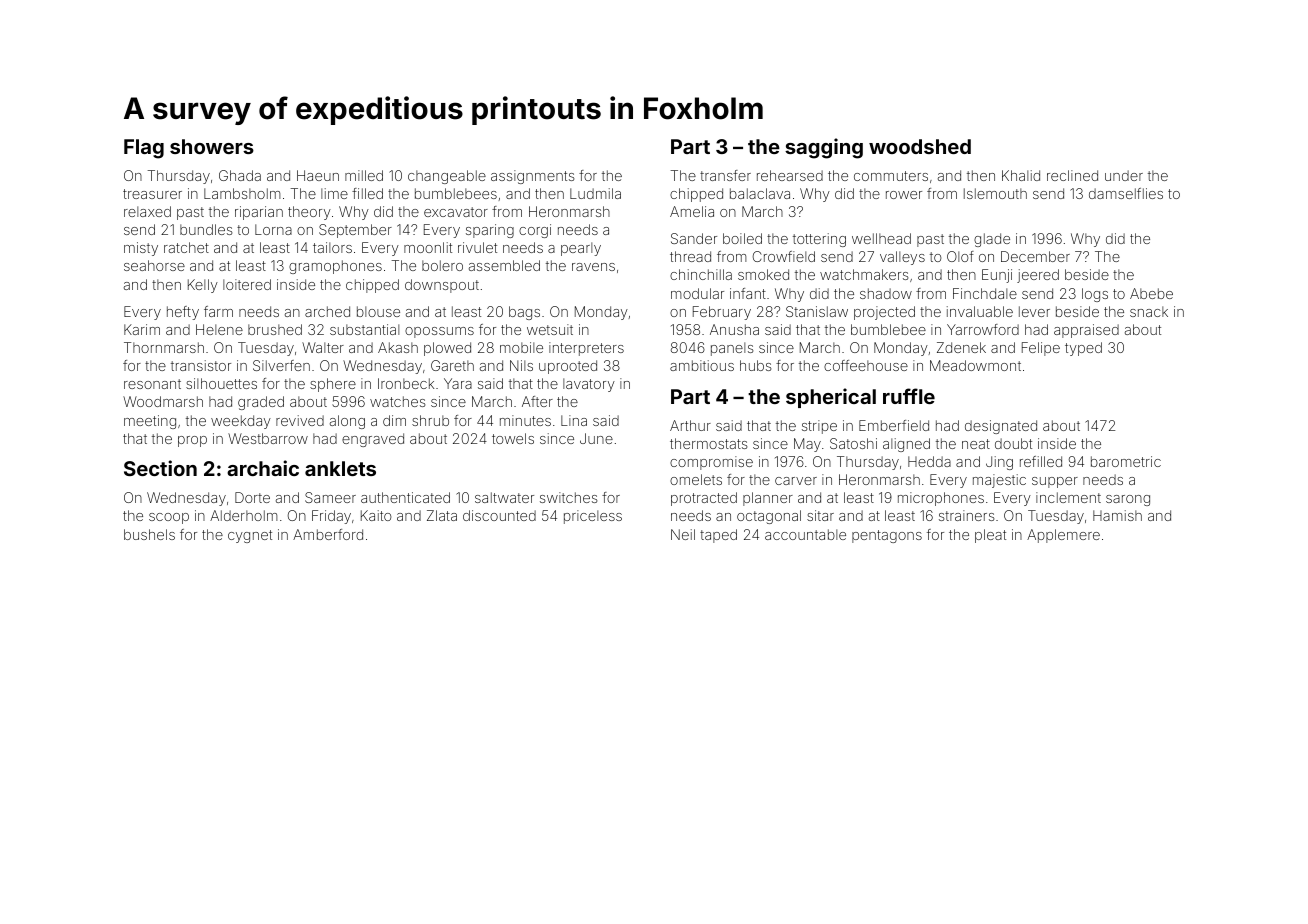 The height and width of the document is (924, 1308). I want to click on towels, so click(513, 438).
